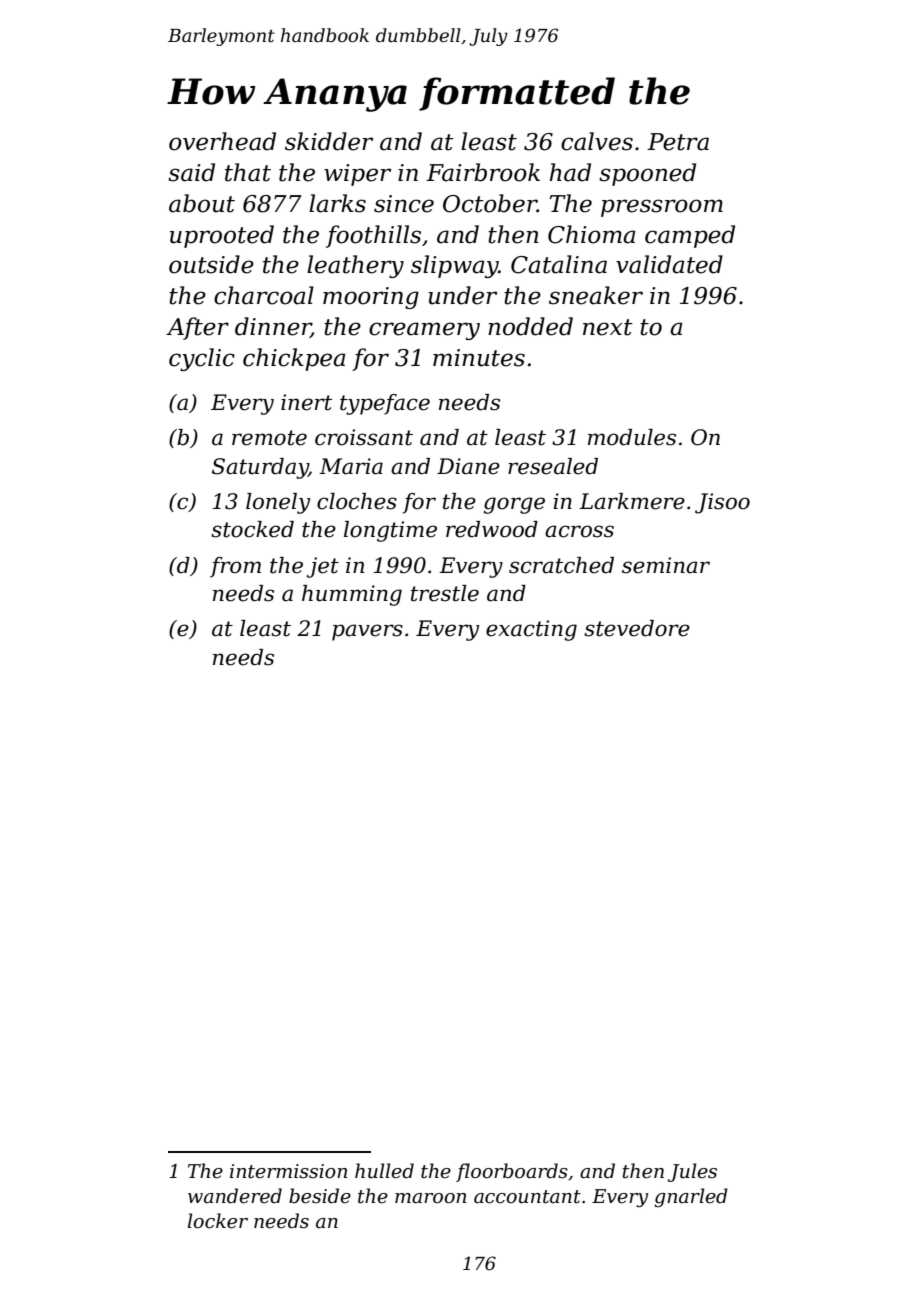  I want to click on overhead, so click(222, 141).
